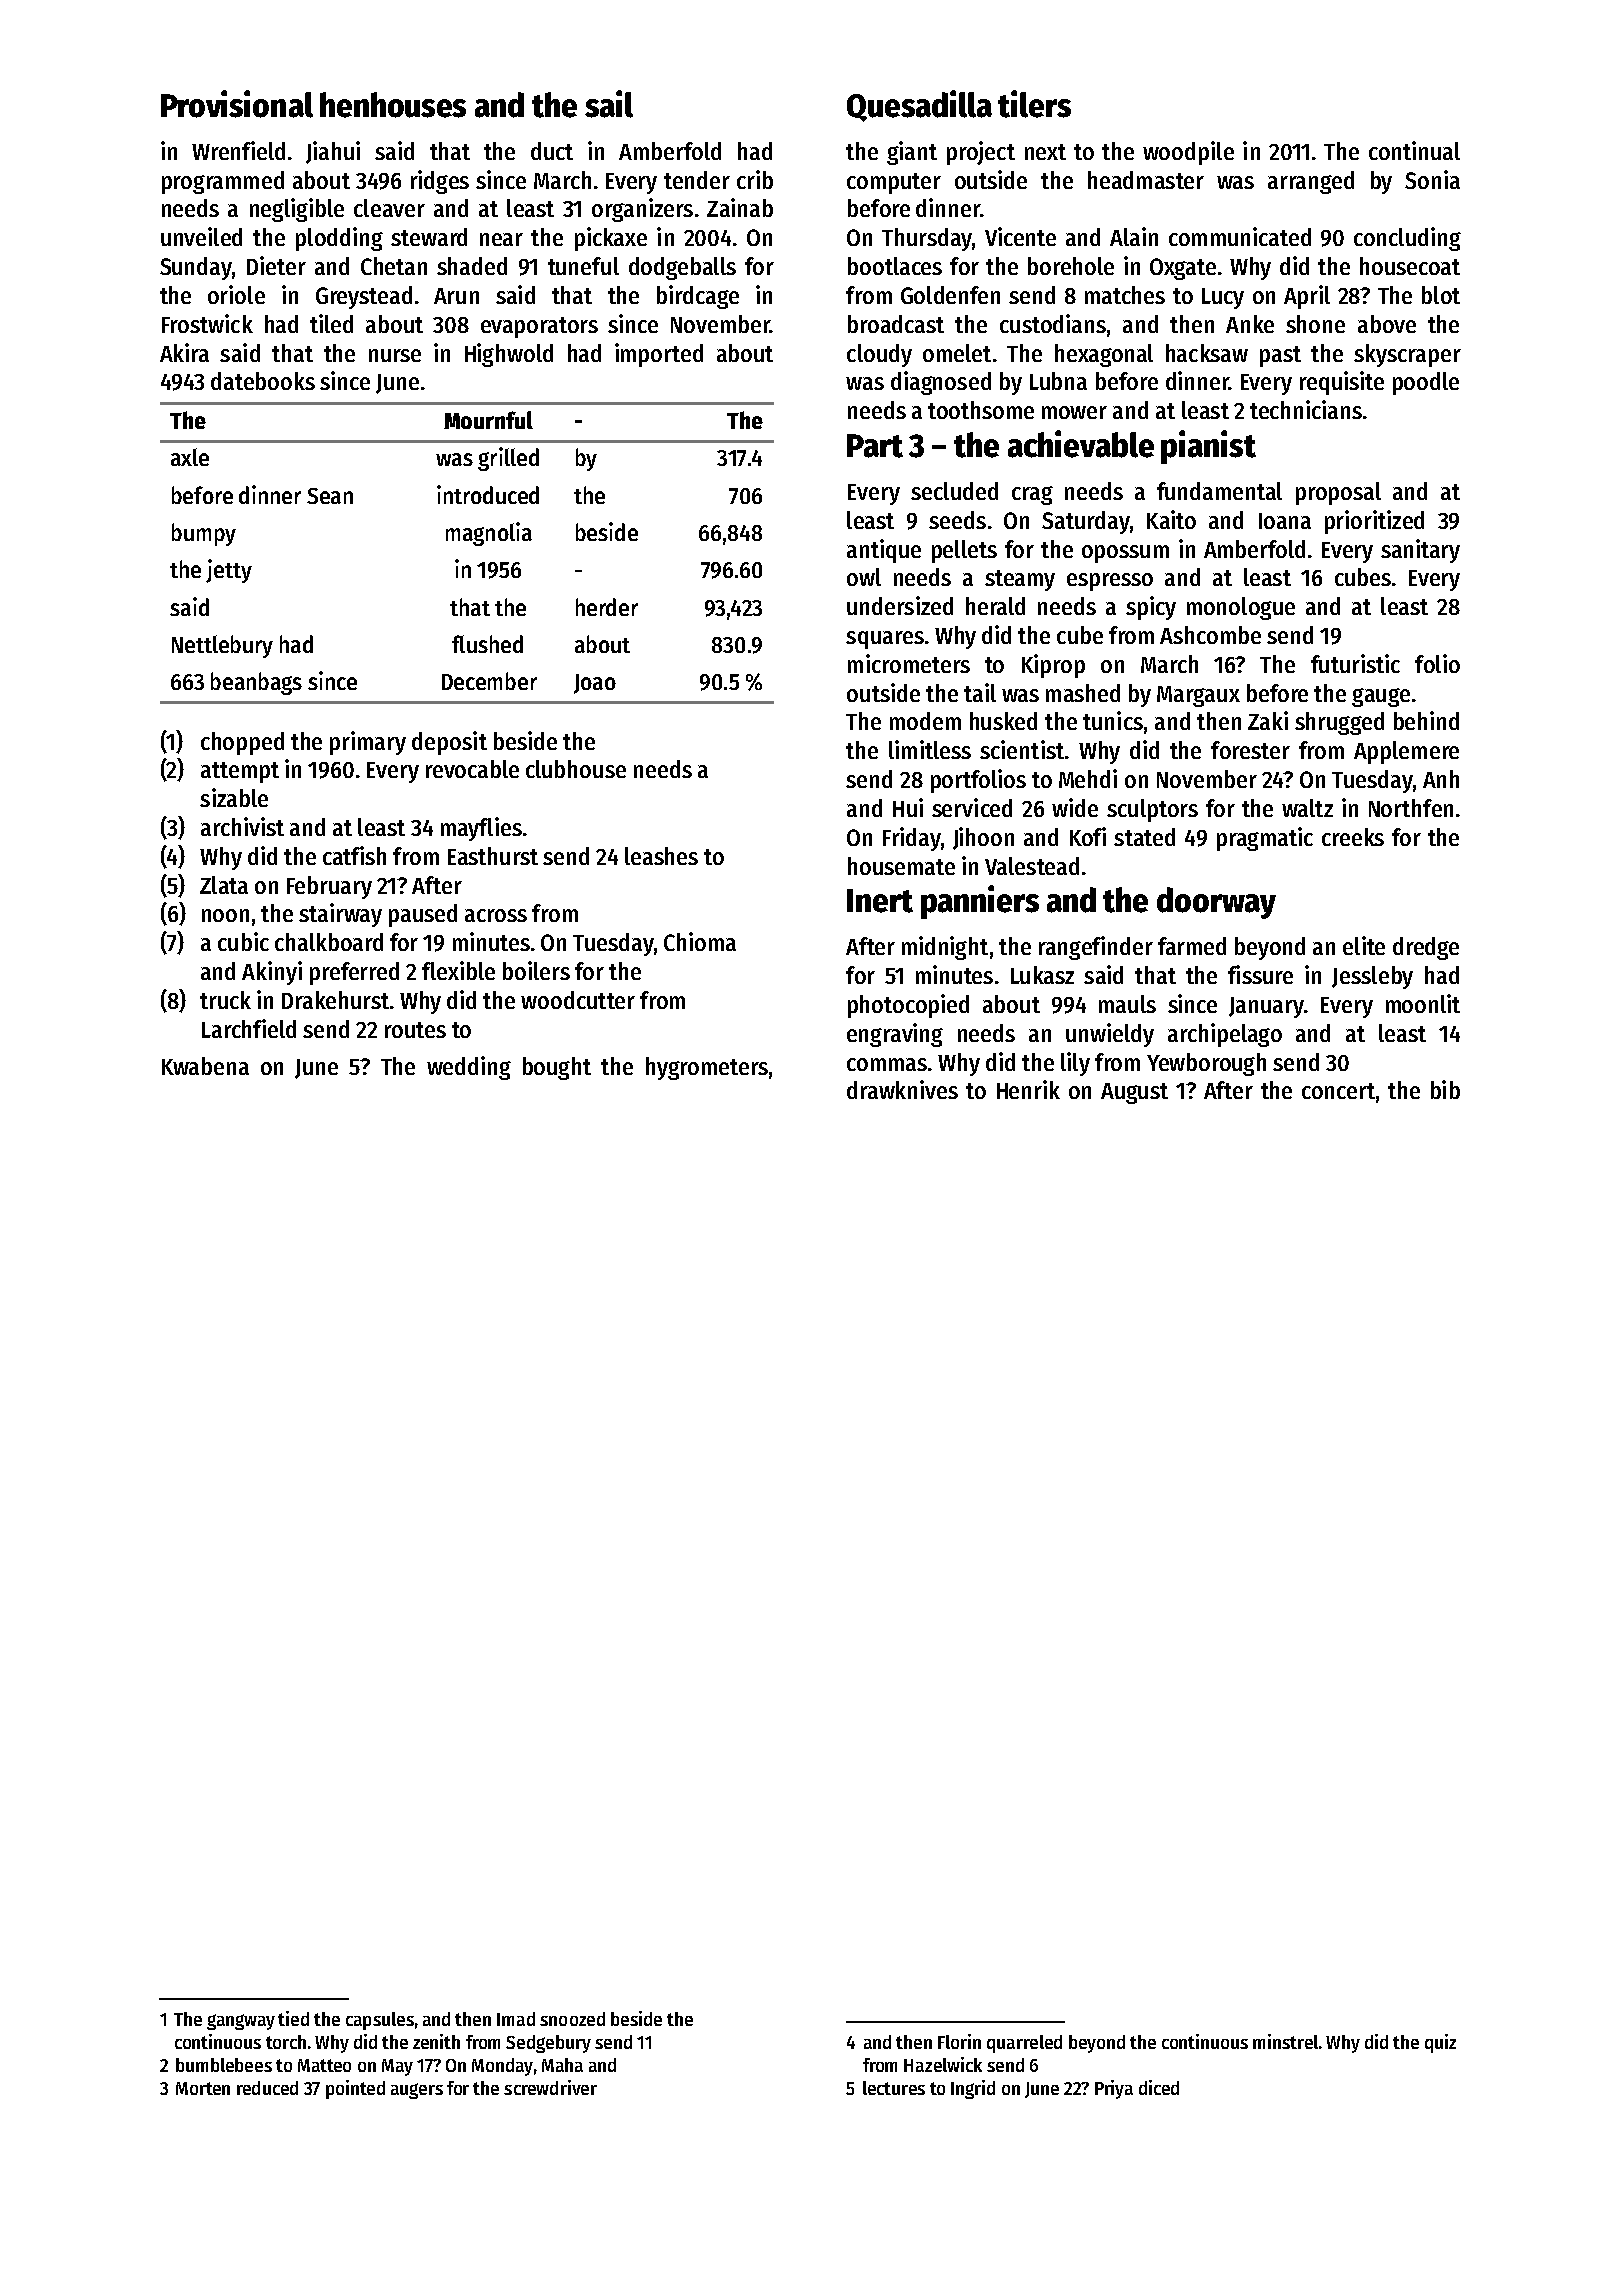  What do you see at coordinates (572, 2019) in the screenshot?
I see `snoozed` at bounding box center [572, 2019].
